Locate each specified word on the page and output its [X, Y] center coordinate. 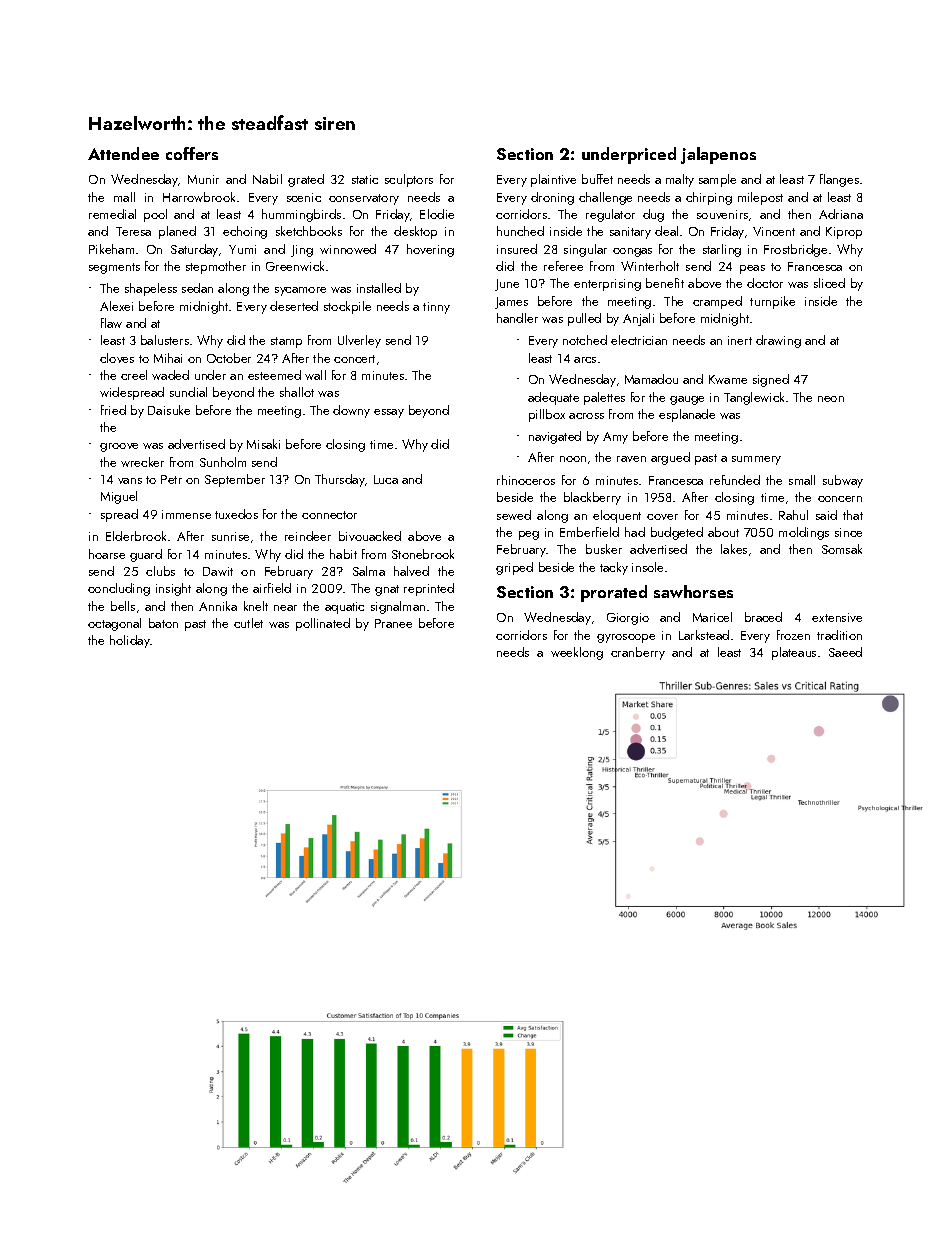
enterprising [607, 285]
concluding [119, 589]
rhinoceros [526, 480]
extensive [837, 617]
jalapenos [718, 155]
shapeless [151, 289]
